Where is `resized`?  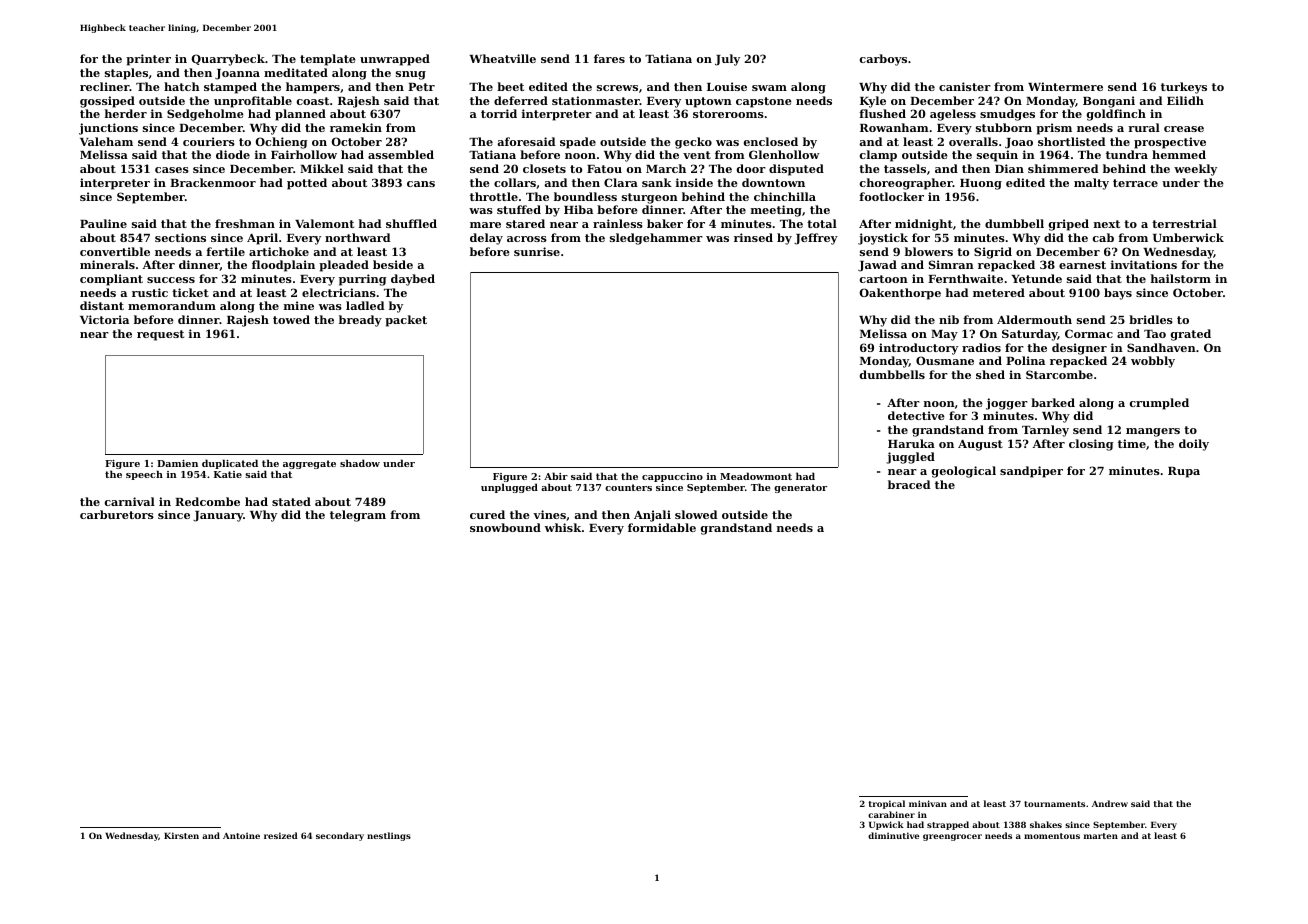
resized is located at coordinates (281, 835).
